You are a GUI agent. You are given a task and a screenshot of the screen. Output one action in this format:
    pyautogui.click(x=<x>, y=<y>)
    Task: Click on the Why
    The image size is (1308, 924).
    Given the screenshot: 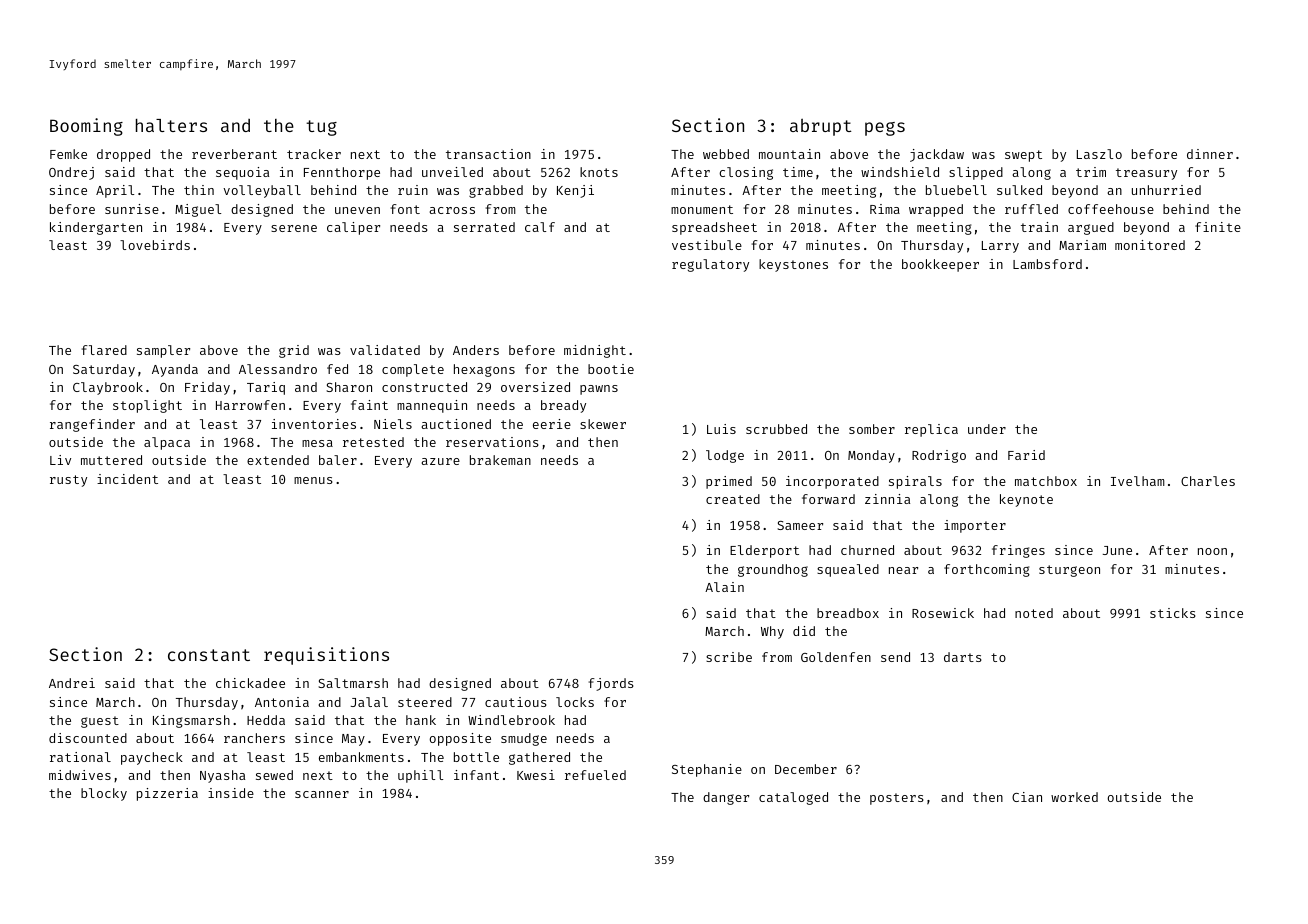 What is the action you would take?
    pyautogui.click(x=772, y=632)
